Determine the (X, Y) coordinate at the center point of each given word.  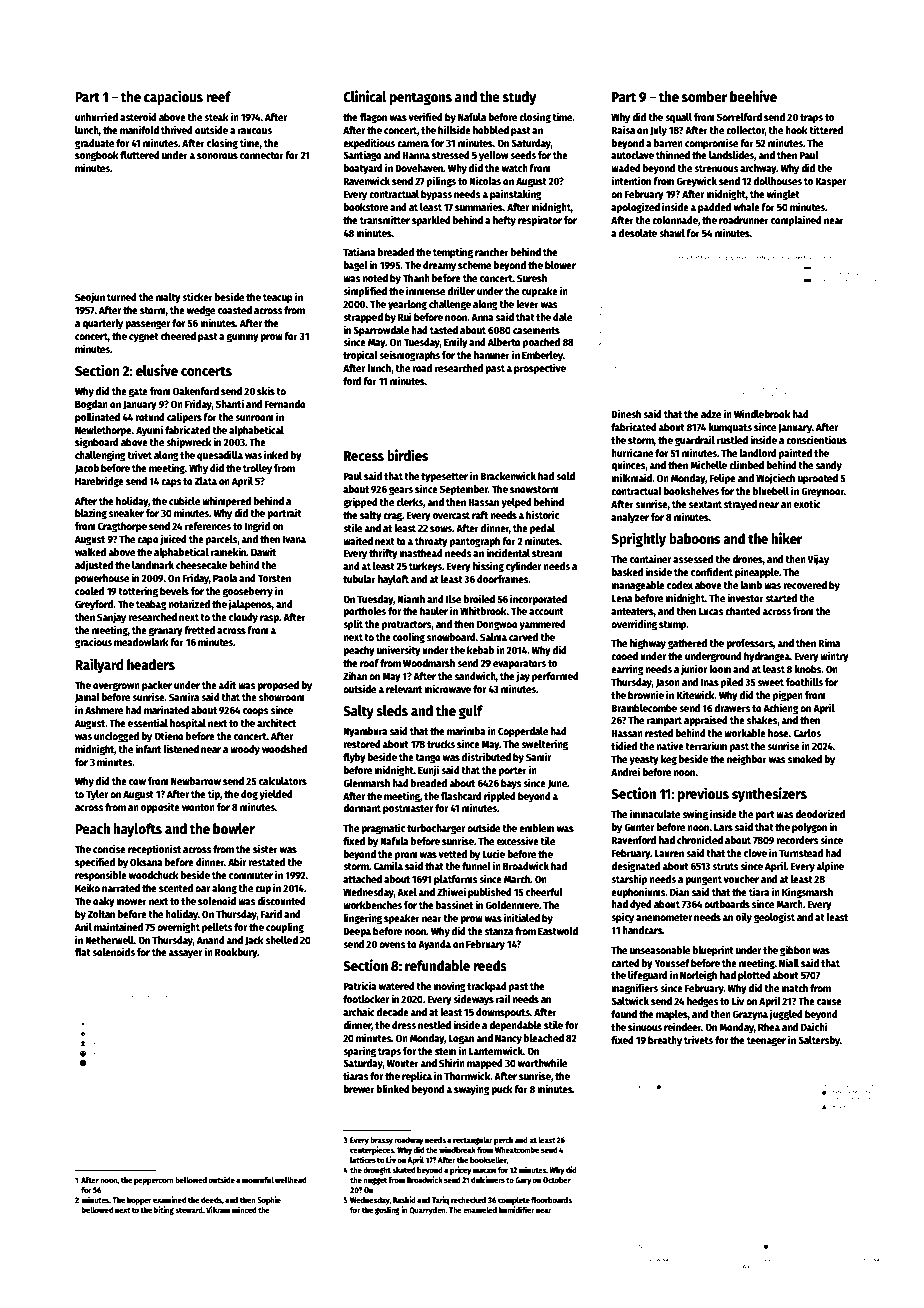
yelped (516, 503)
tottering (138, 592)
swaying (472, 1090)
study (519, 98)
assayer (185, 954)
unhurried (96, 116)
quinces (628, 465)
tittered (826, 129)
